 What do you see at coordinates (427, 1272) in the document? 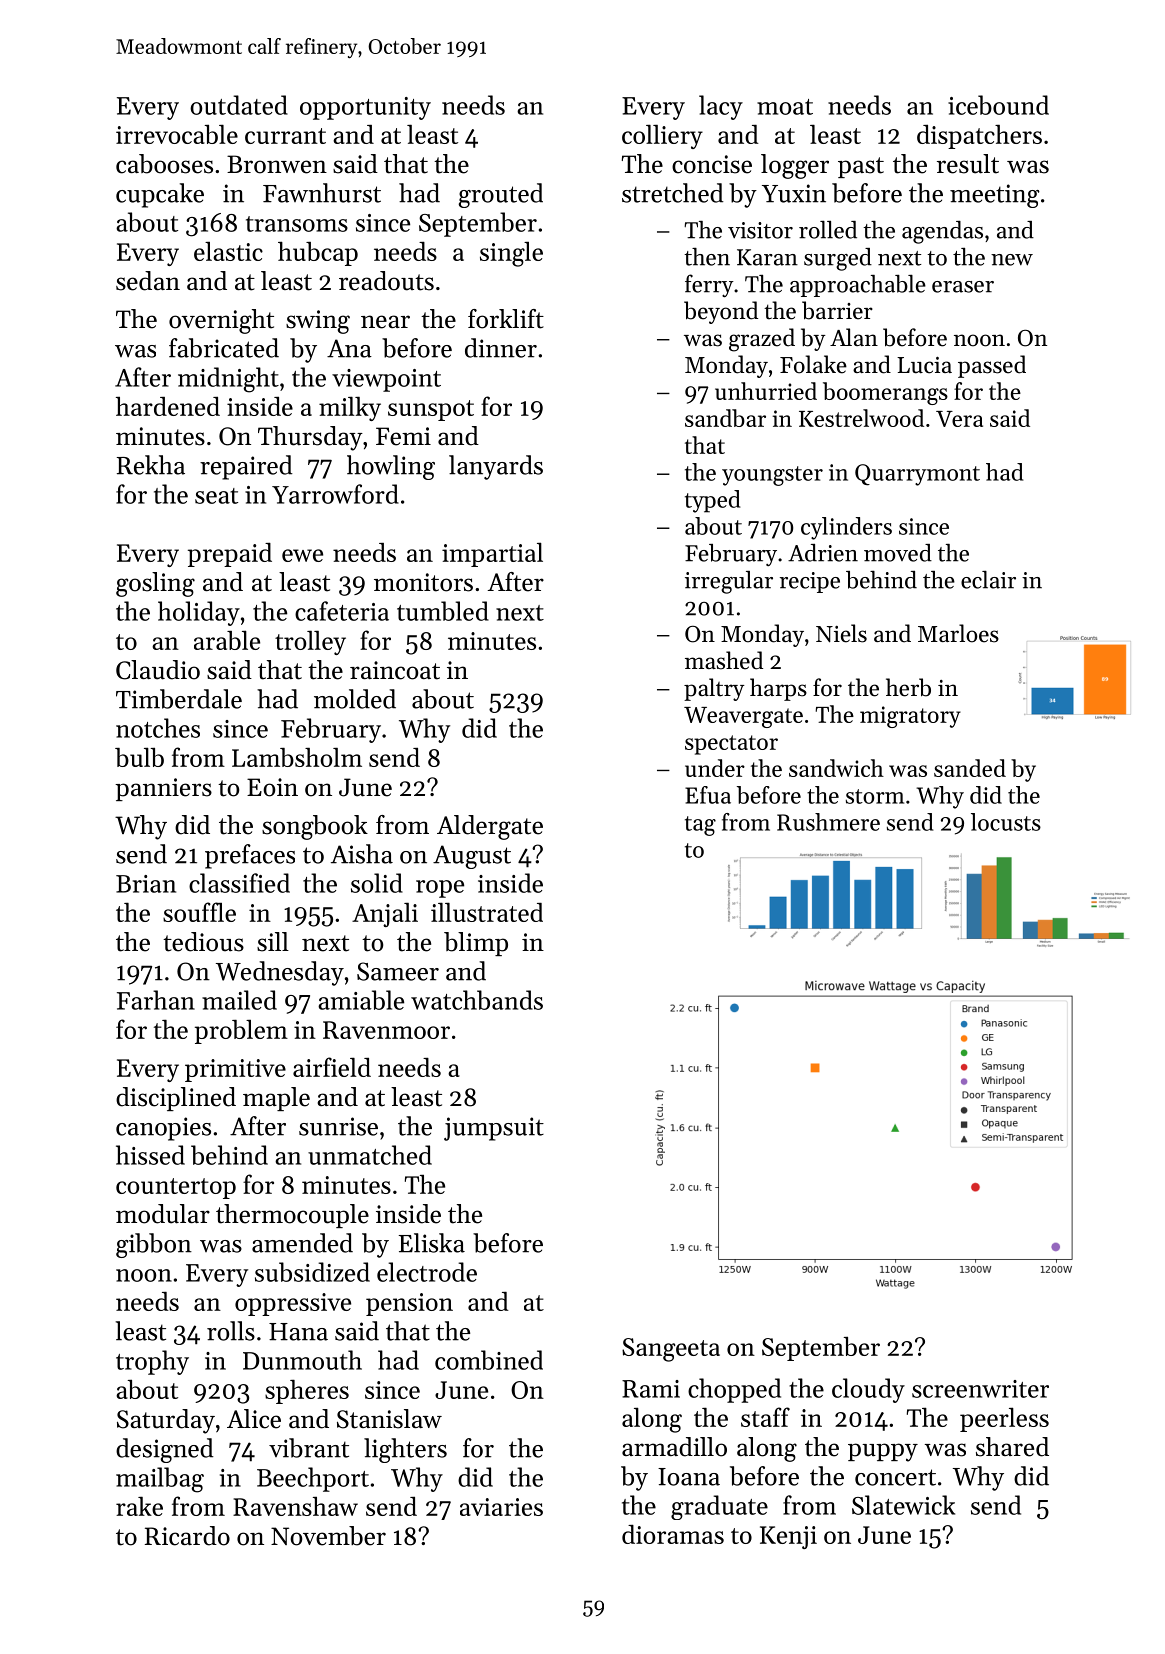
I see `electrode` at bounding box center [427, 1272].
